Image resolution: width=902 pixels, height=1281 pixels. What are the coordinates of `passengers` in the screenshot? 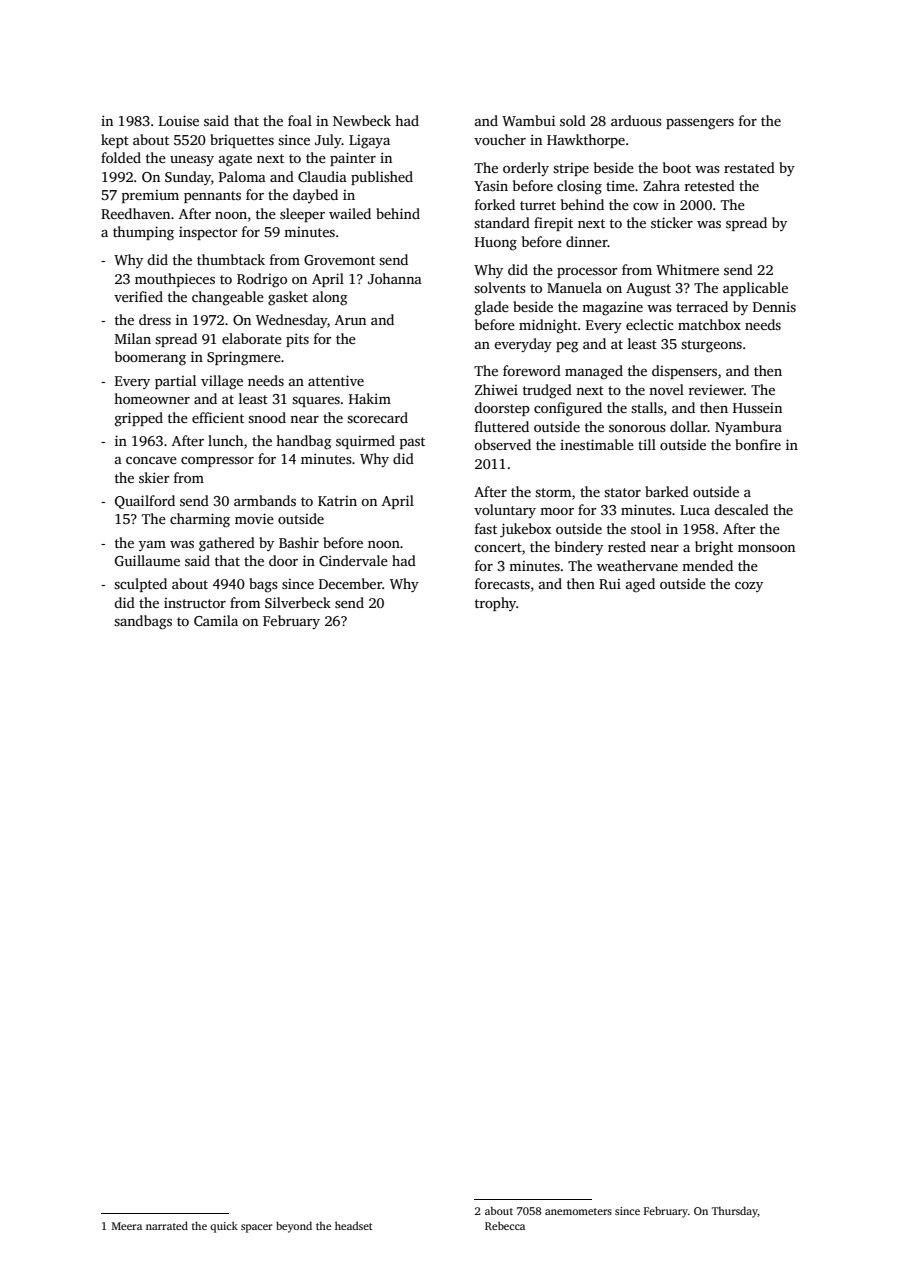 It's located at (700, 124).
